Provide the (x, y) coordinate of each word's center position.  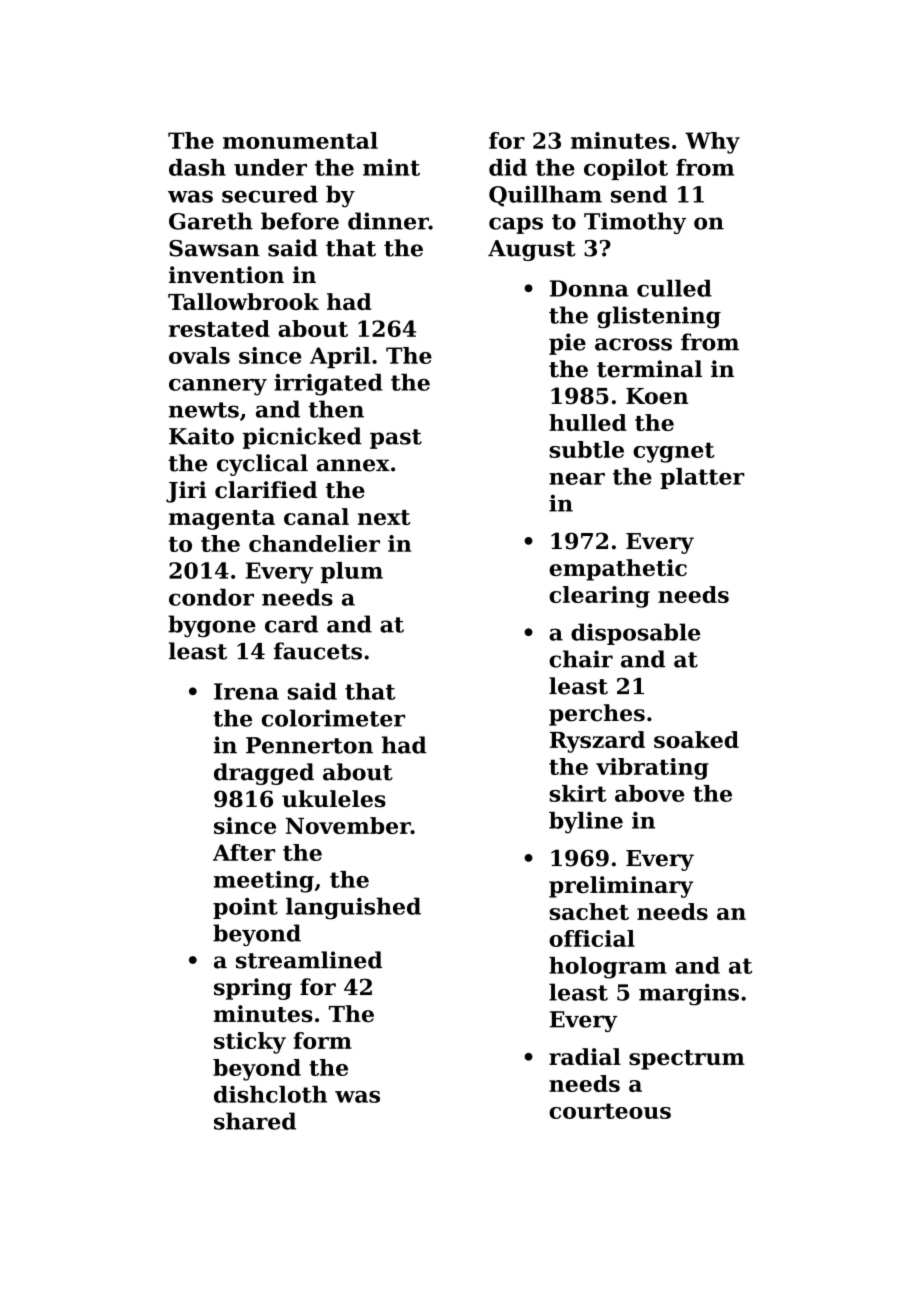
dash (197, 167)
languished (353, 908)
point (245, 908)
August (531, 250)
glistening (659, 317)
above (649, 793)
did (508, 167)
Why (712, 143)
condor (211, 597)
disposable (635, 634)
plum (352, 572)
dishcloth (270, 1094)
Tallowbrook (243, 301)
